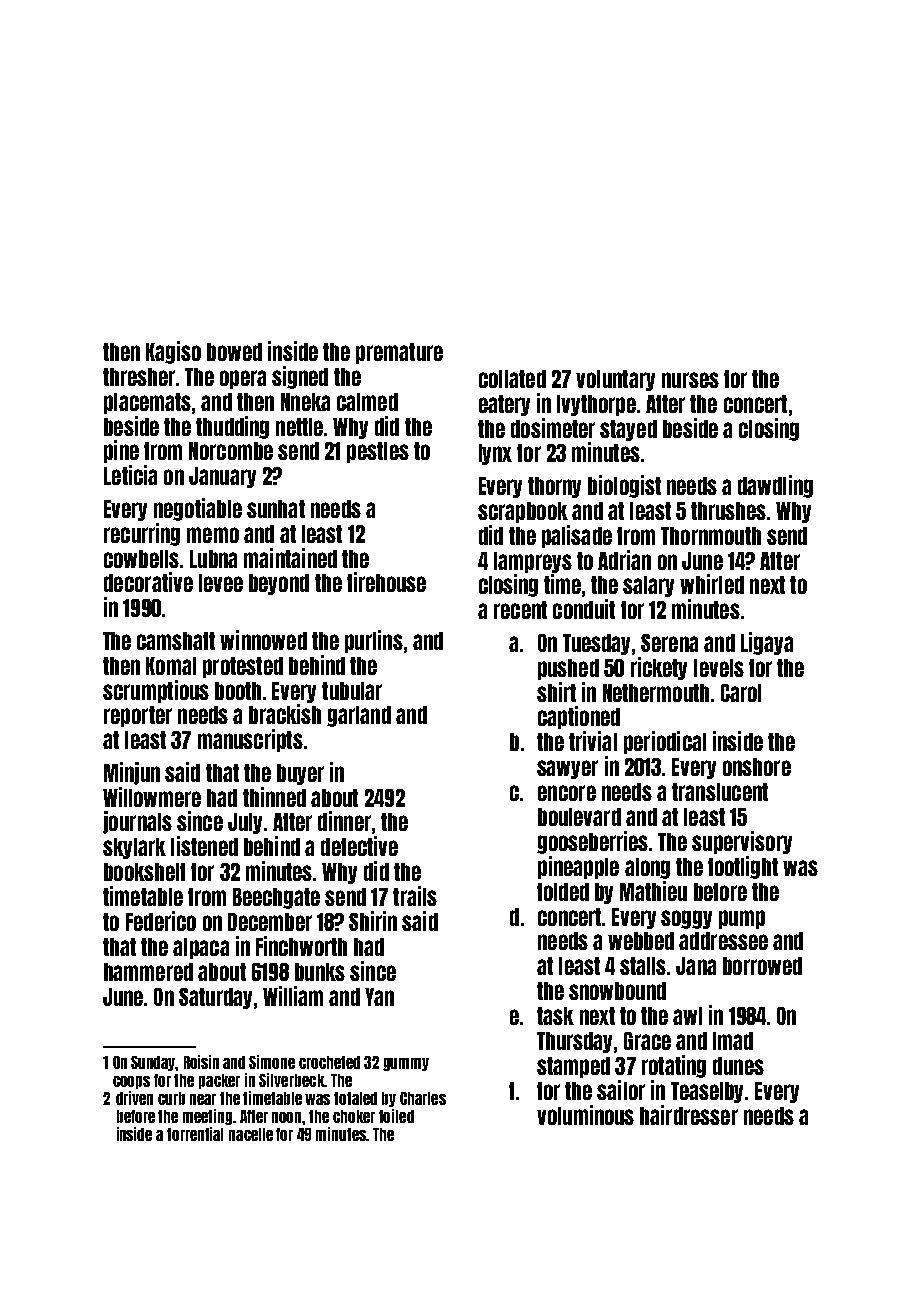 The width and height of the image is (924, 1311). What do you see at coordinates (567, 769) in the image?
I see `sawyer` at bounding box center [567, 769].
